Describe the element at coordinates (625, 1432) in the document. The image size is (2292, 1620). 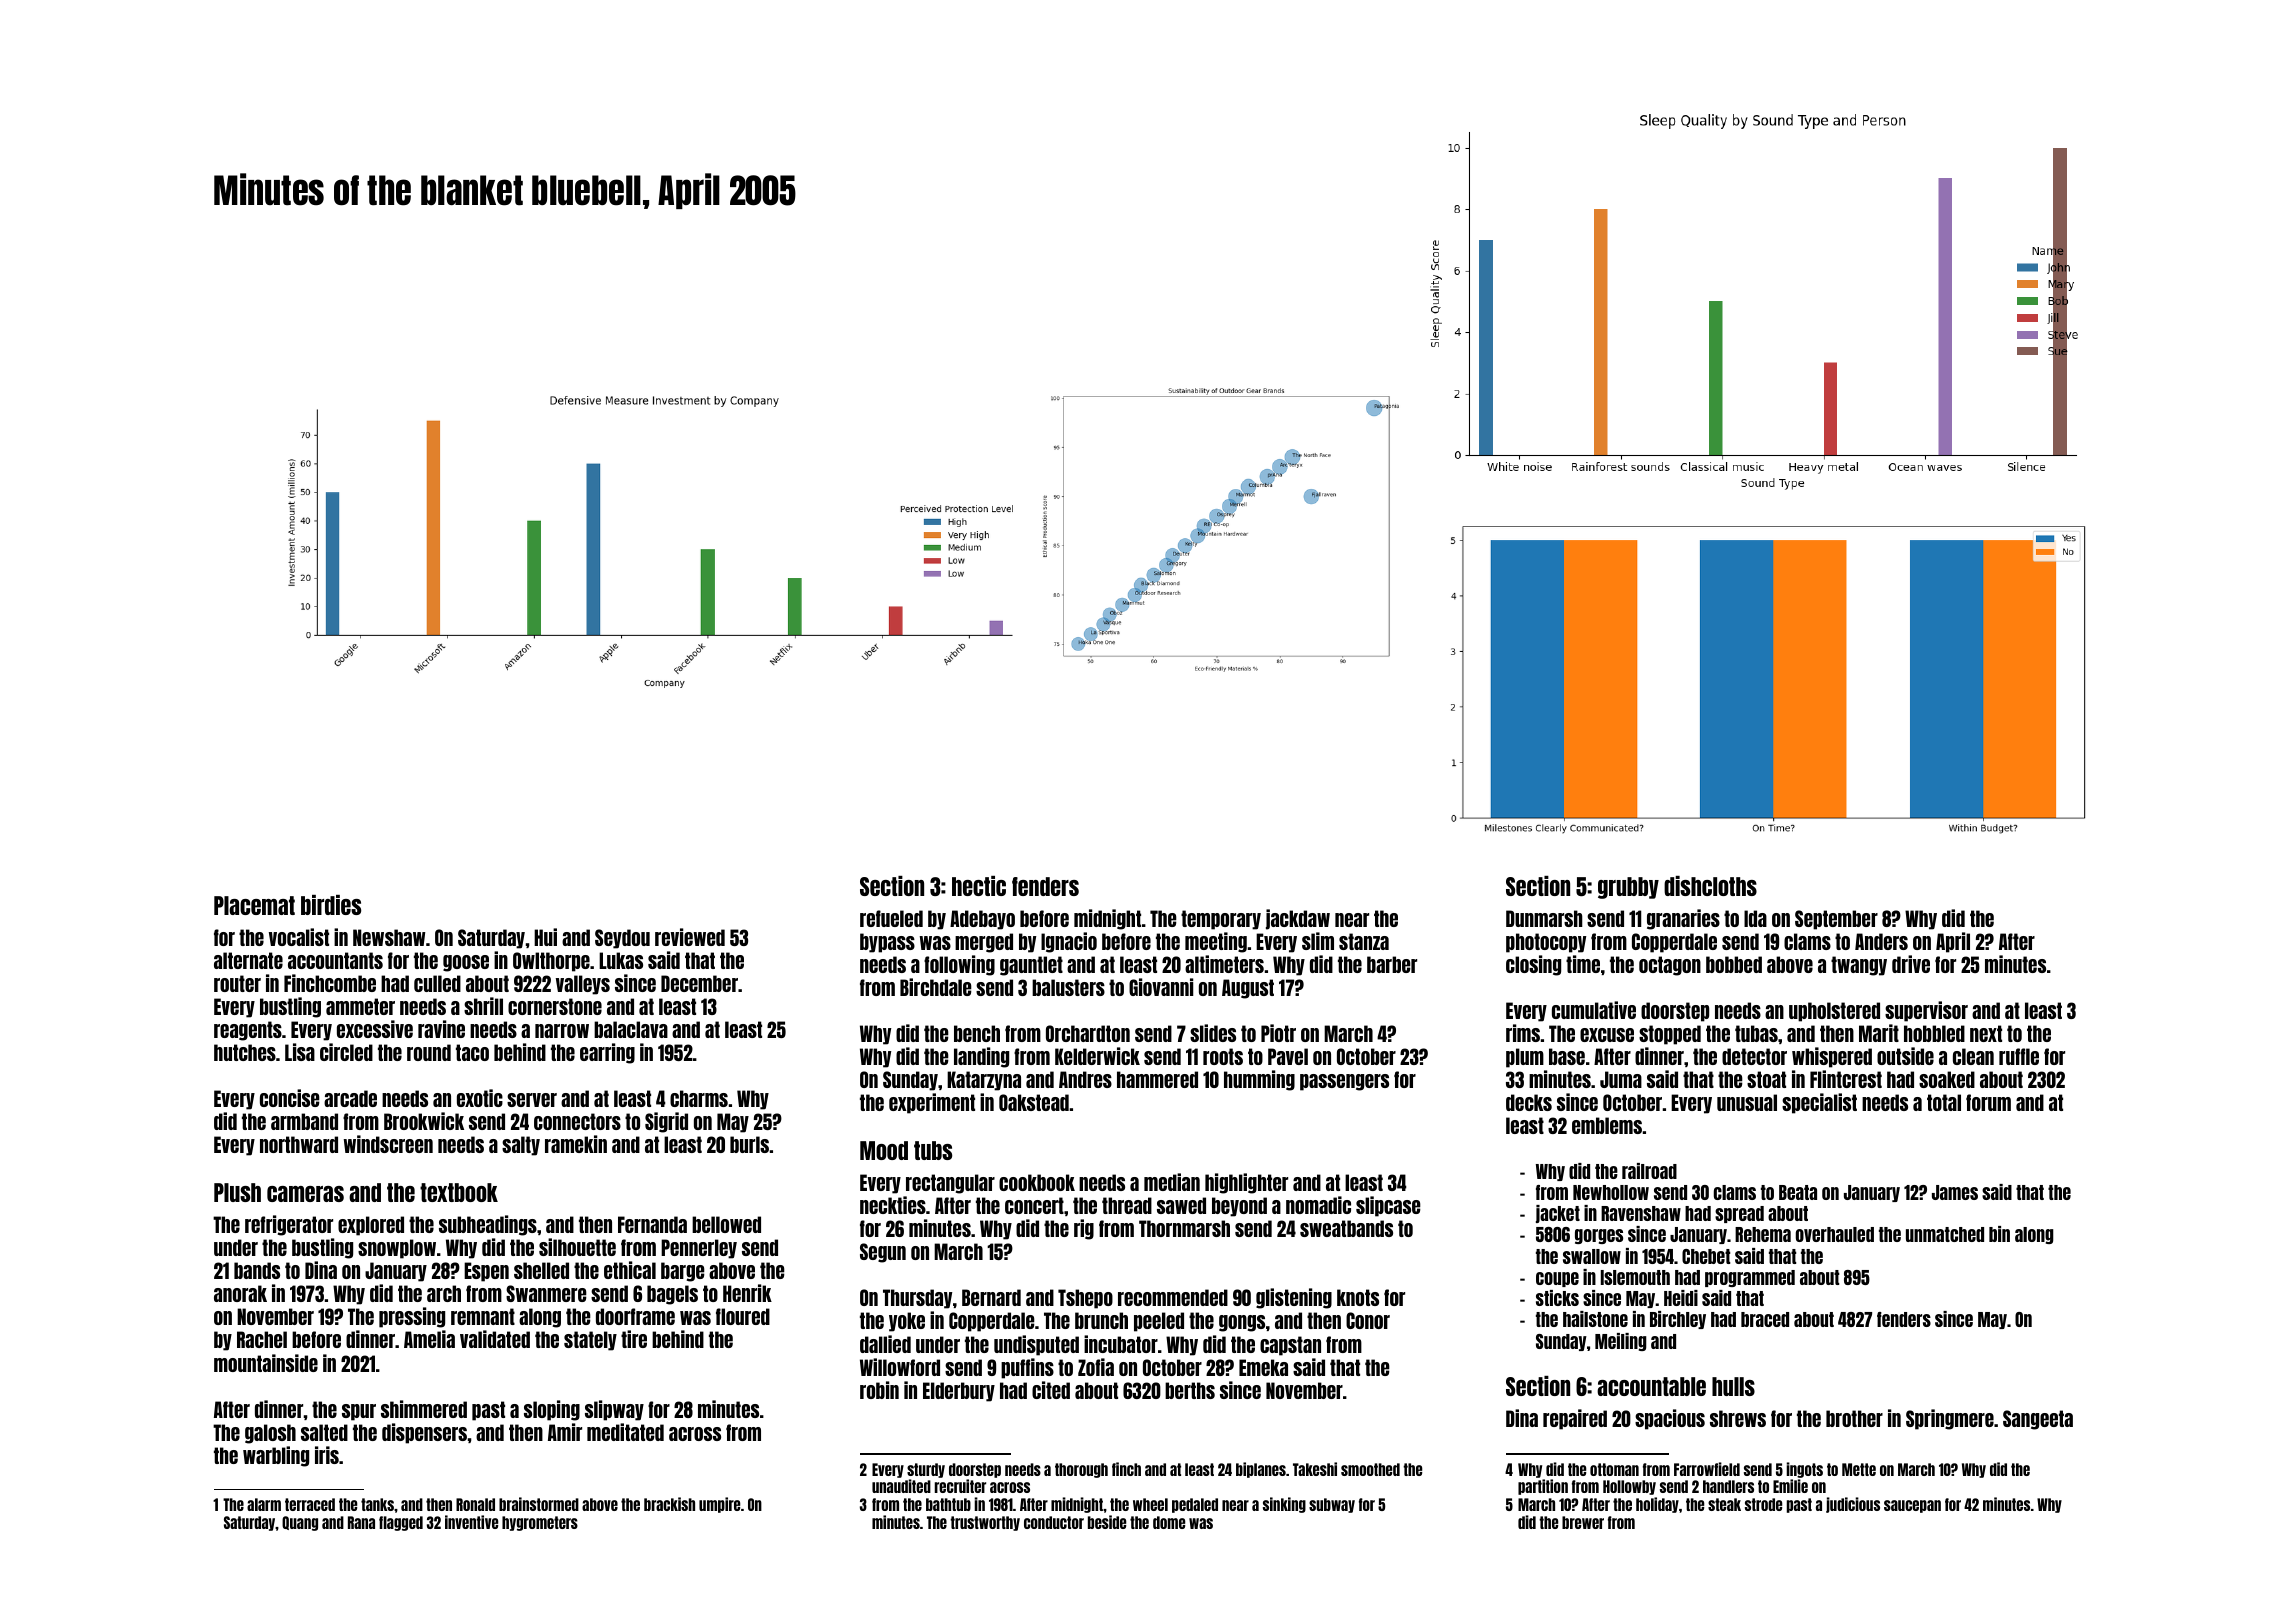
I see `meditated` at that location.
